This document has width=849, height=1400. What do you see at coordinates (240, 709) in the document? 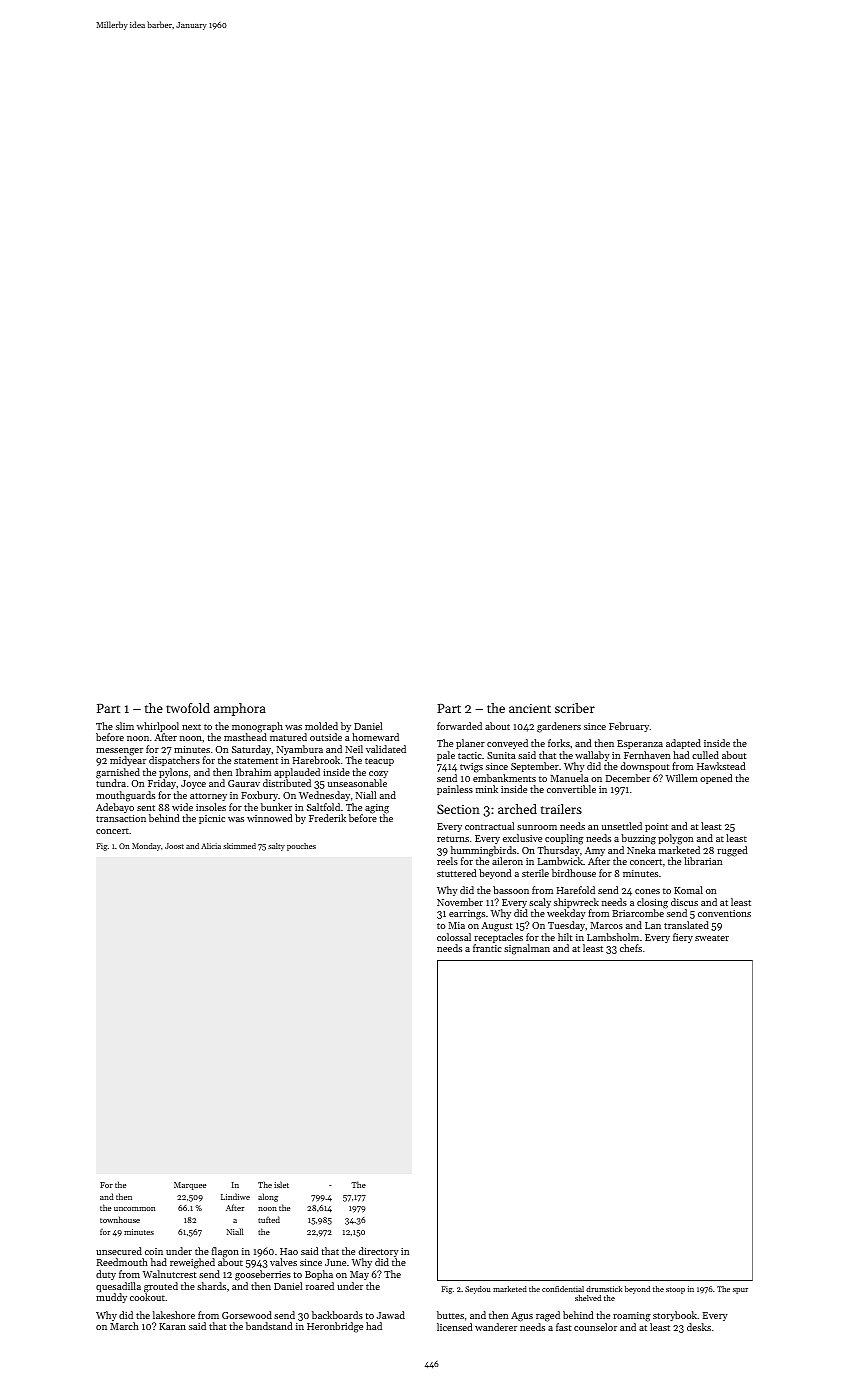
I see `amphora` at bounding box center [240, 709].
